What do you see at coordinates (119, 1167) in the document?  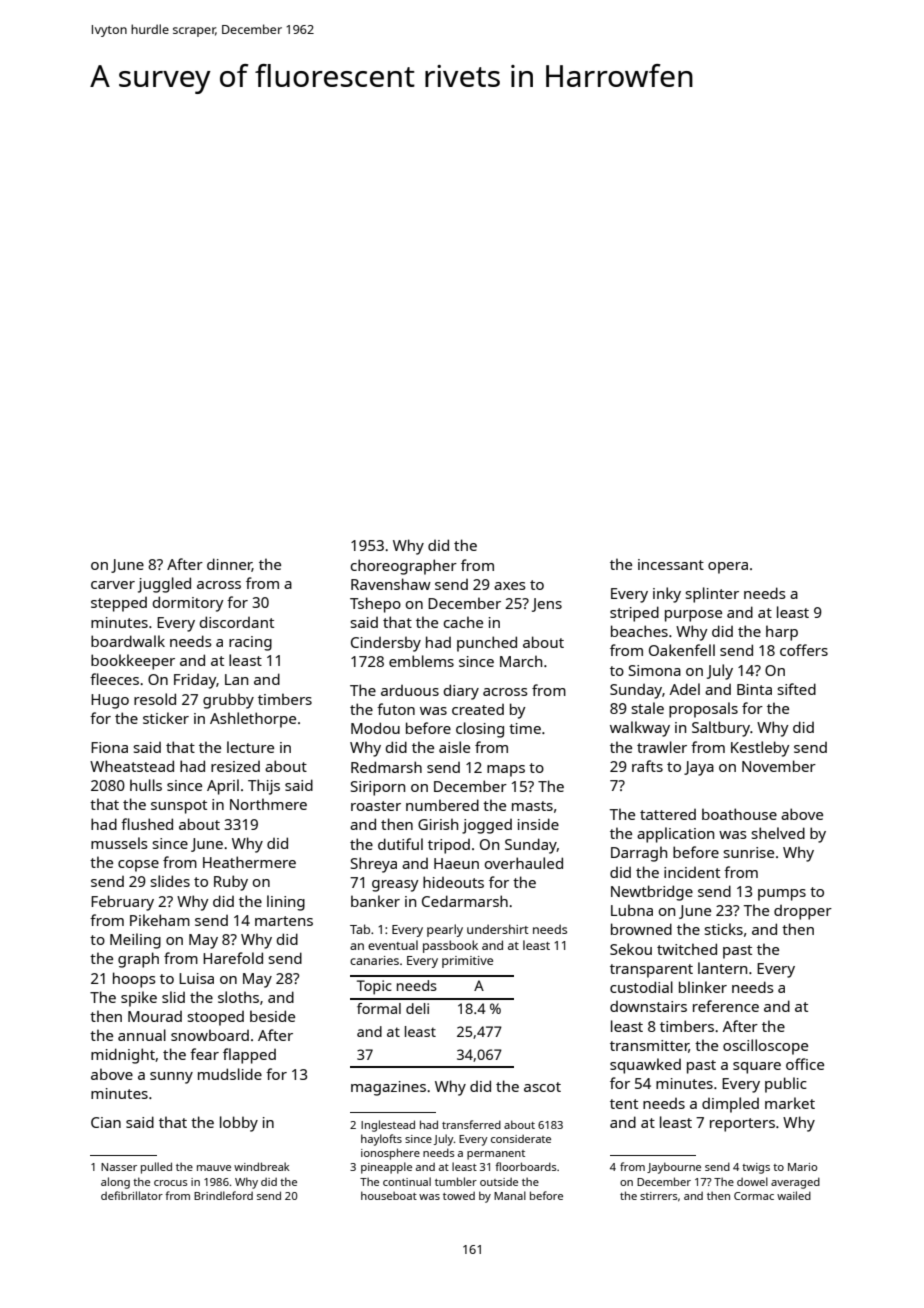 I see `Nasser` at bounding box center [119, 1167].
